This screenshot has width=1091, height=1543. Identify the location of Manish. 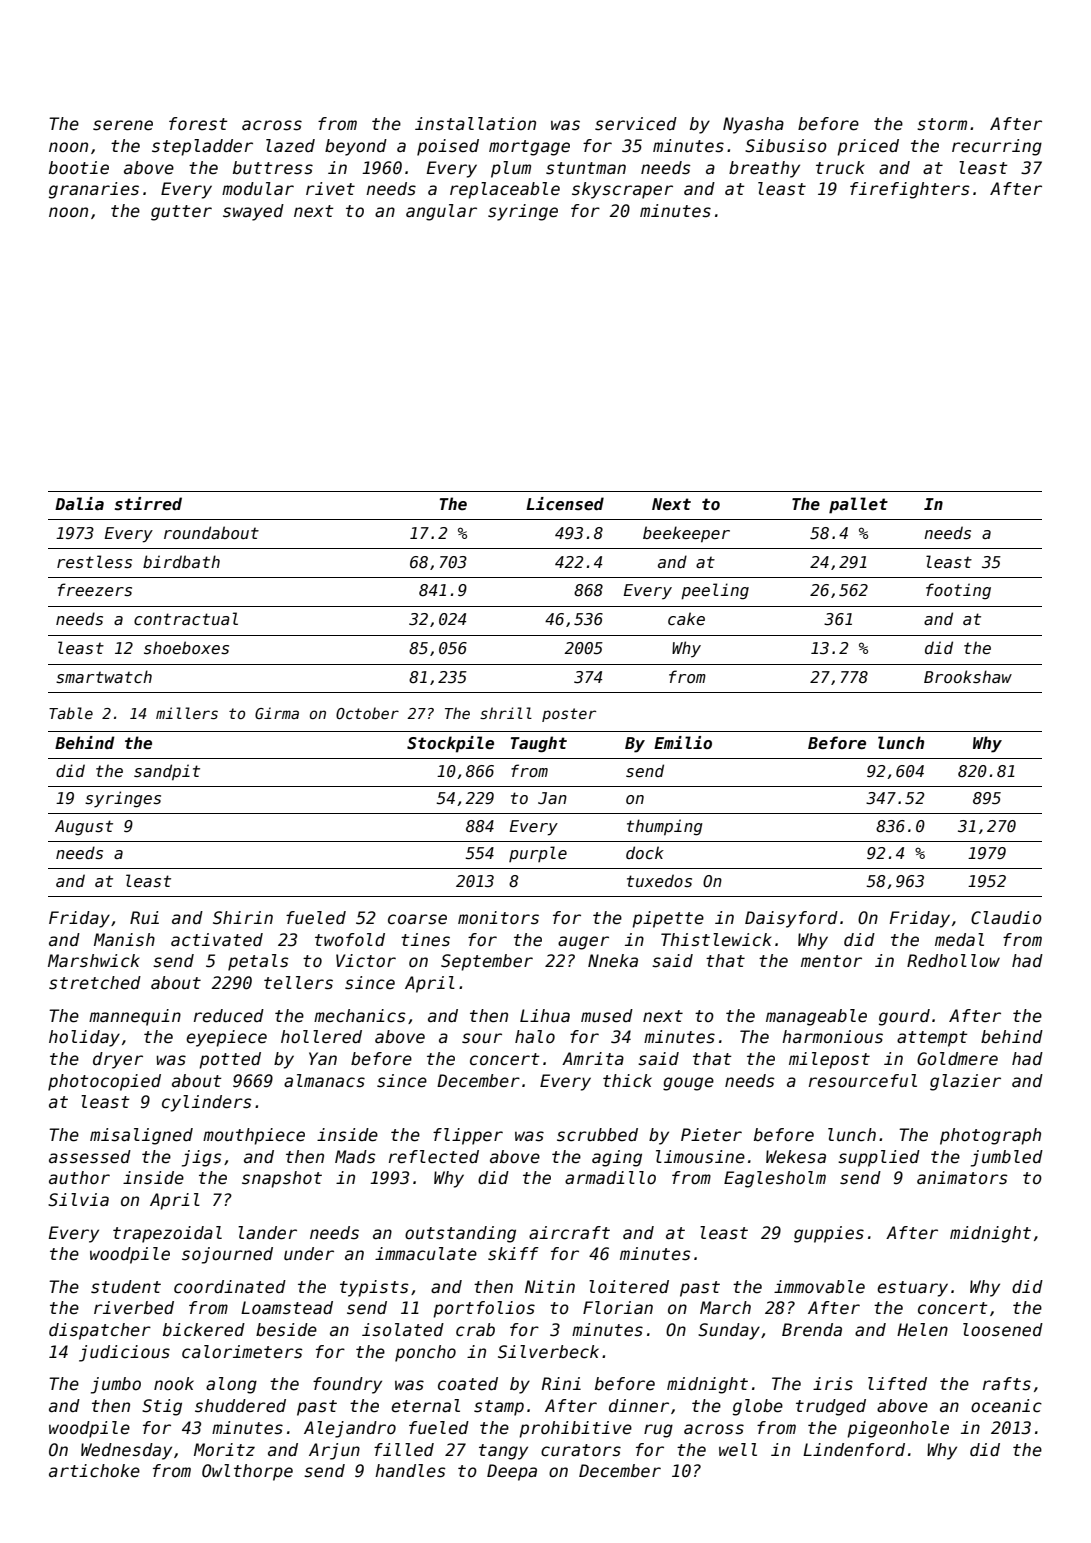
(124, 940).
